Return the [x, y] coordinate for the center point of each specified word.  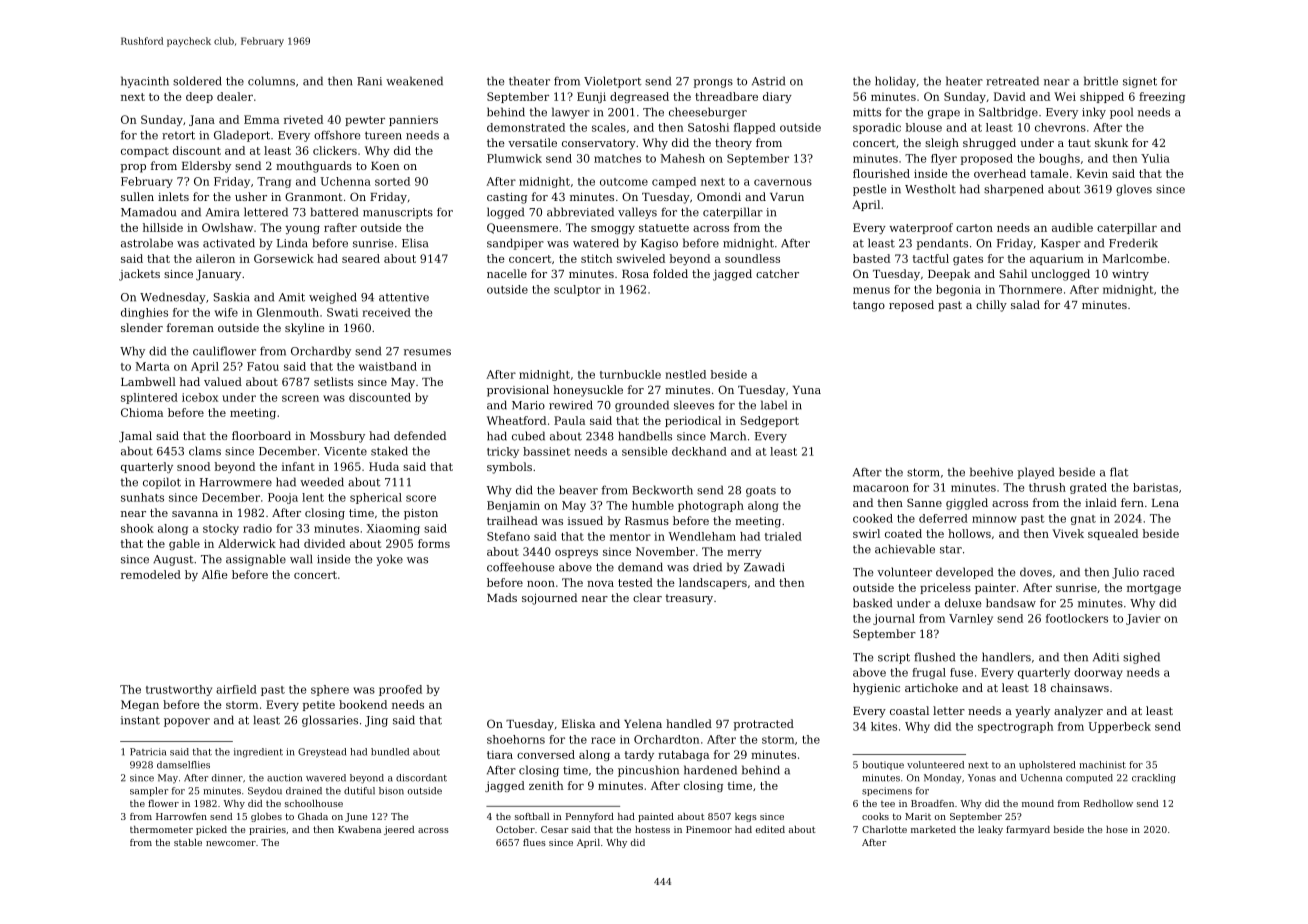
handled [689, 723]
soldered [197, 81]
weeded [322, 482]
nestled [685, 374]
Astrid [768, 81]
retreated [1012, 81]
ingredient [258, 753]
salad [1025, 304]
